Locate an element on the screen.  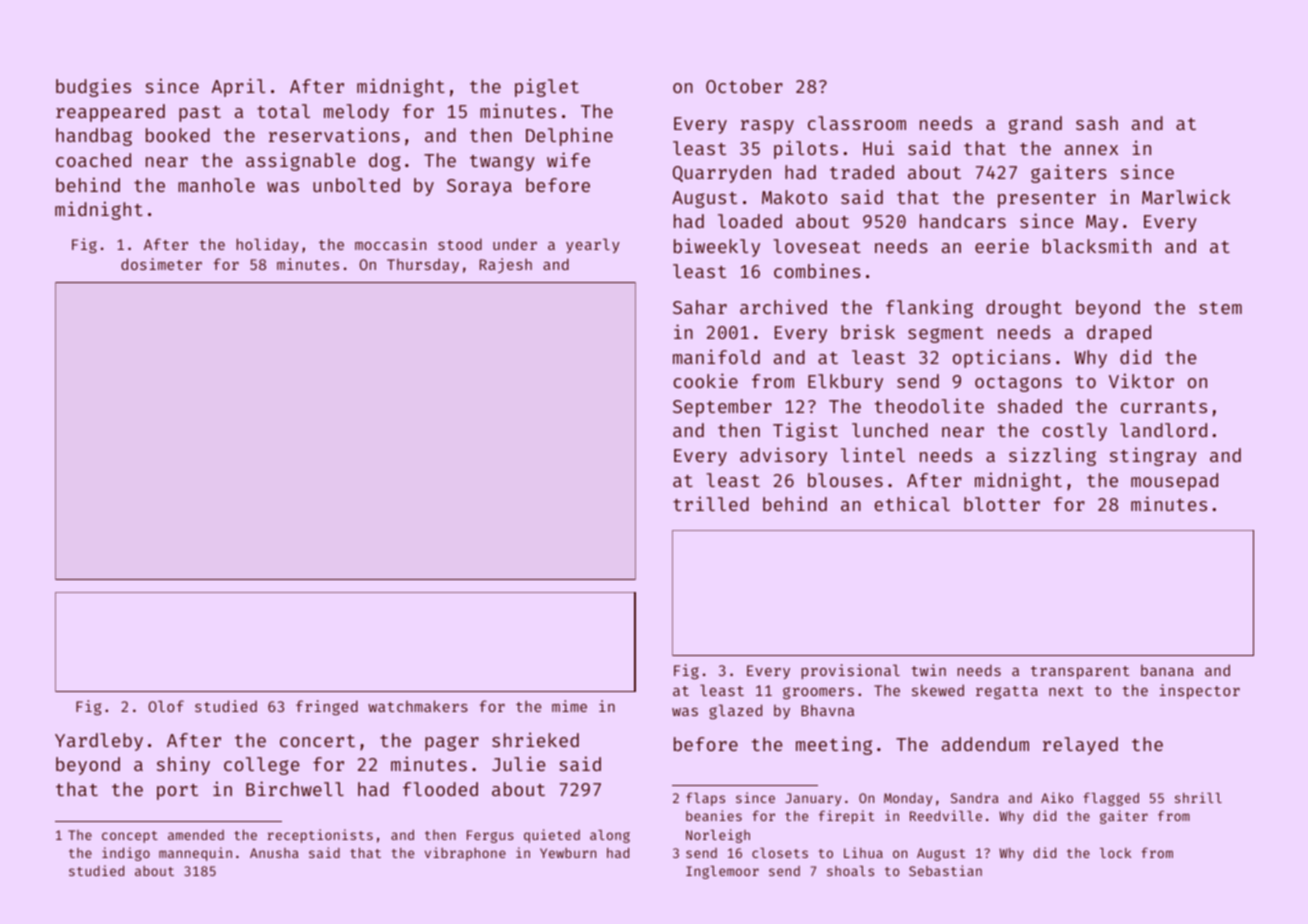
blotter is located at coordinates (1002, 504).
